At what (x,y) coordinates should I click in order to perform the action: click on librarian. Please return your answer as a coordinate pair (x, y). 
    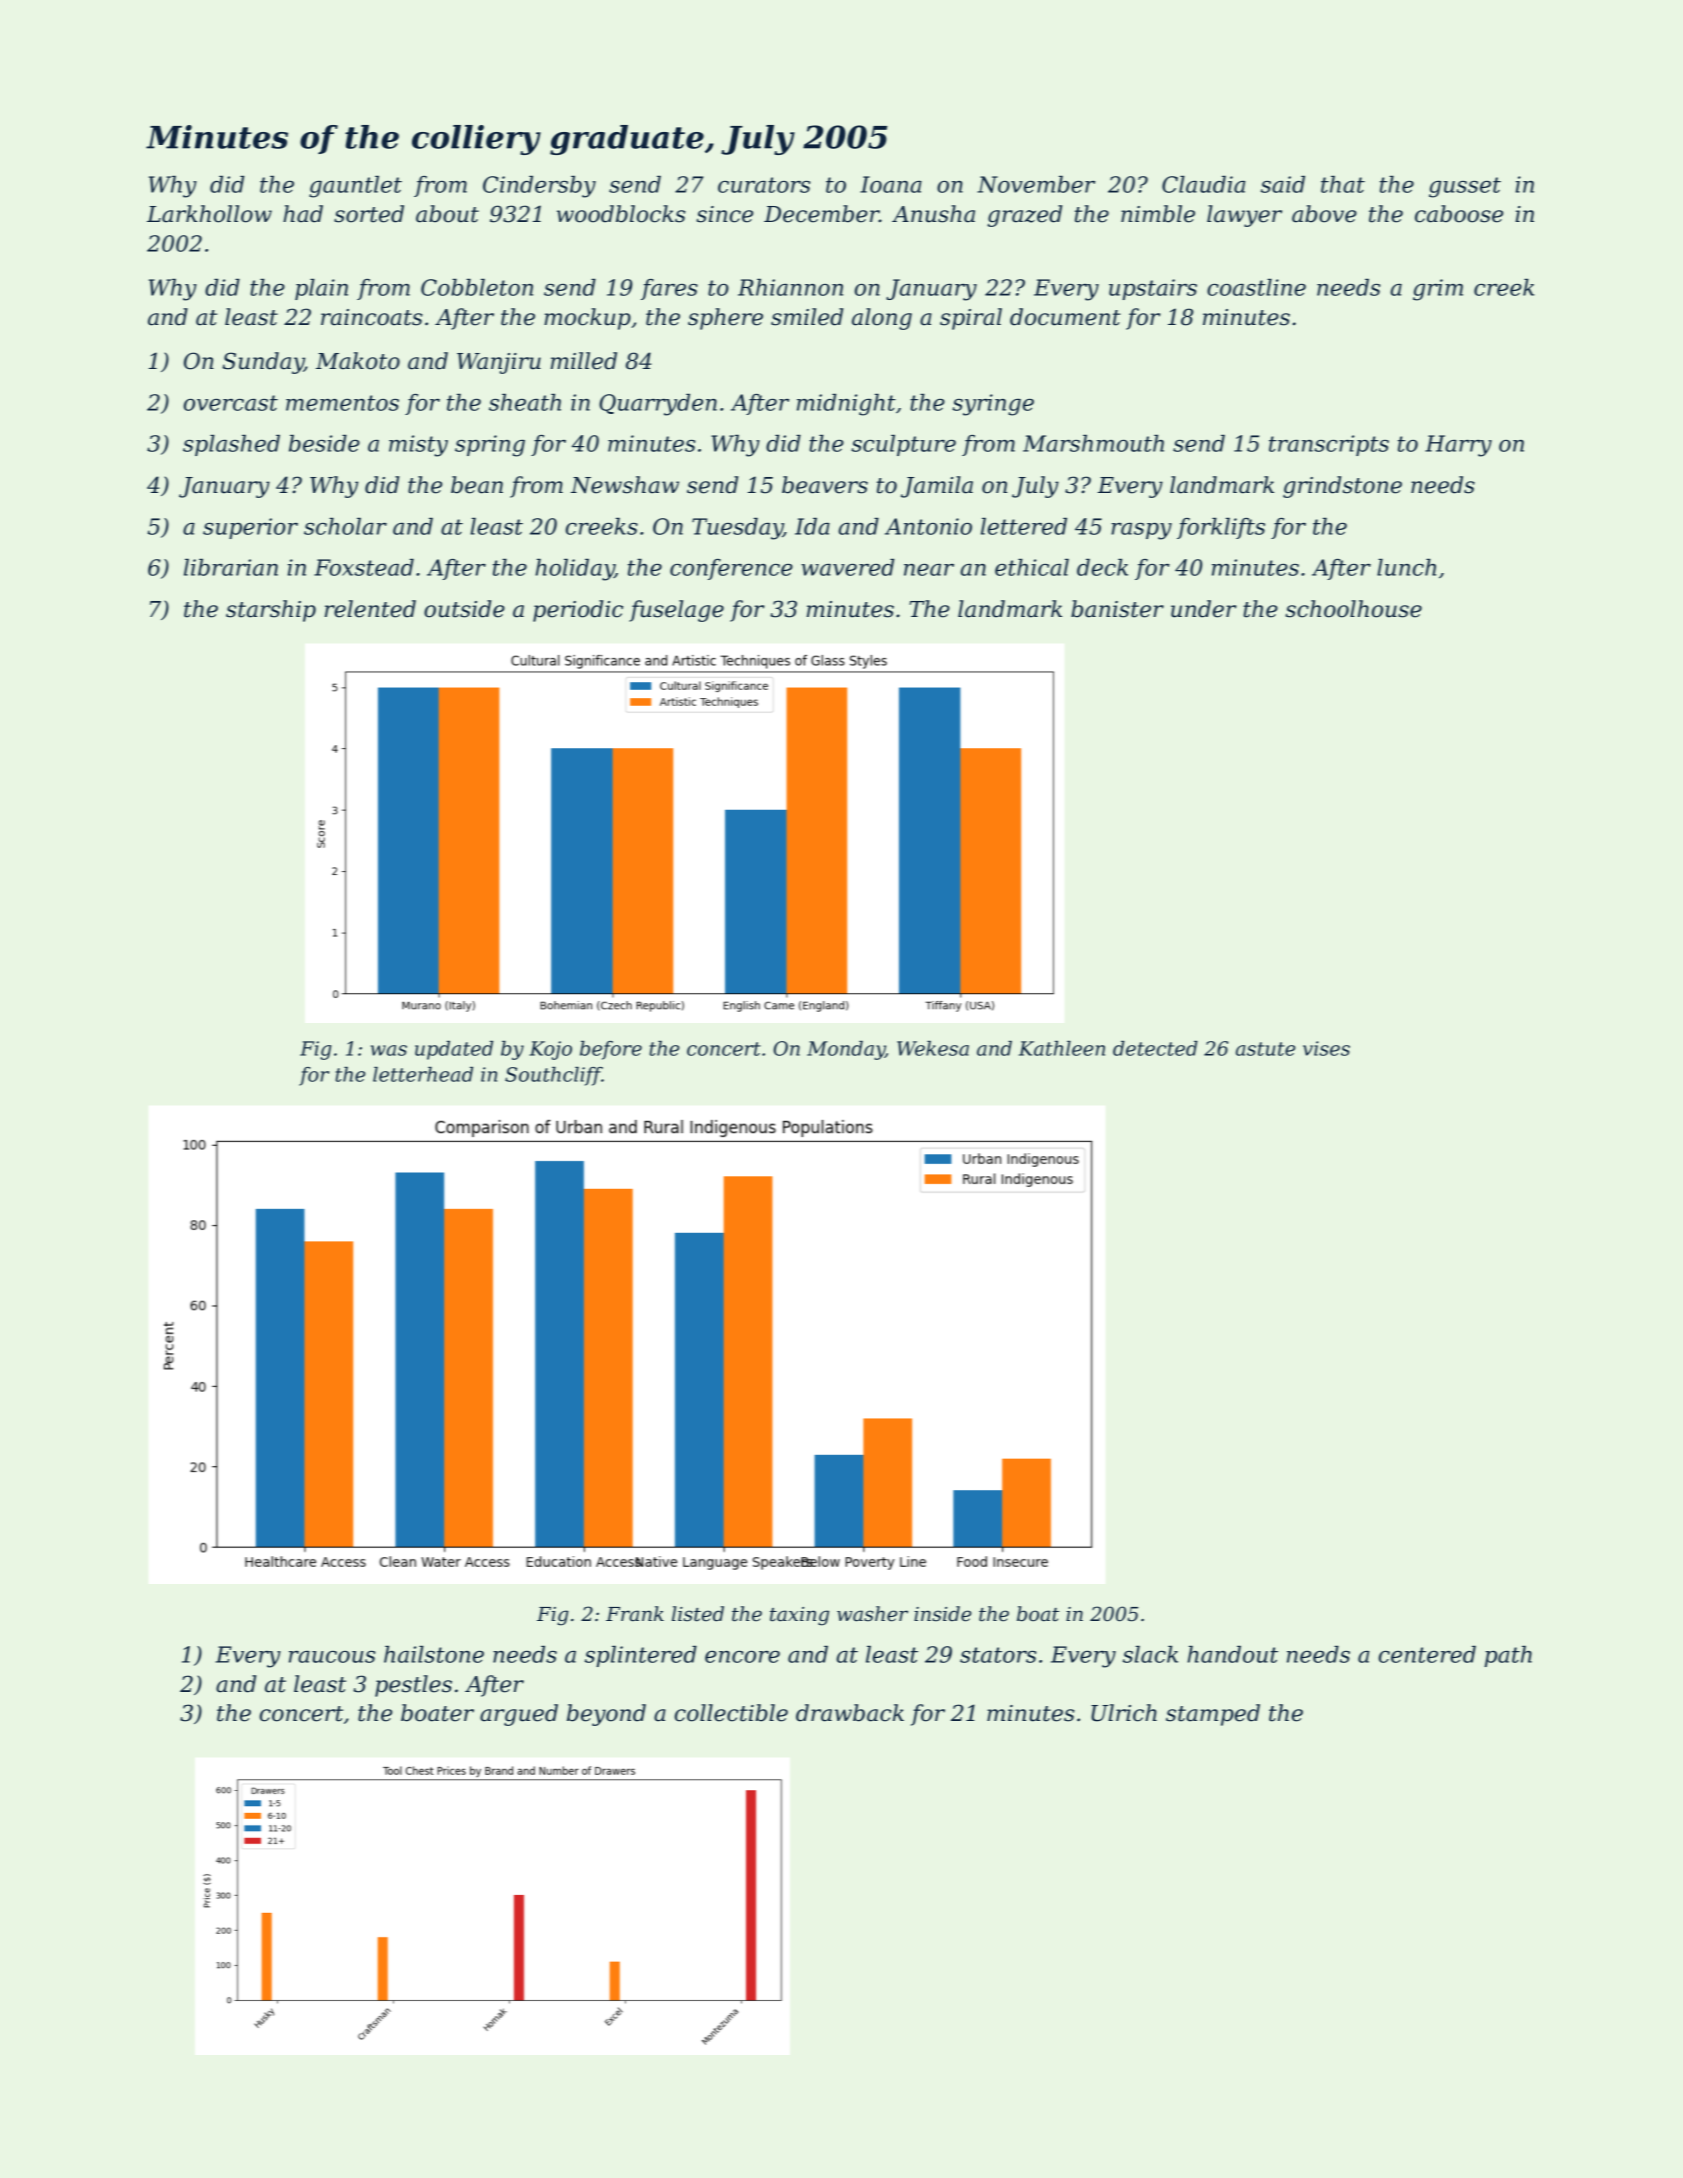
    Looking at the image, I should click on (231, 567).
